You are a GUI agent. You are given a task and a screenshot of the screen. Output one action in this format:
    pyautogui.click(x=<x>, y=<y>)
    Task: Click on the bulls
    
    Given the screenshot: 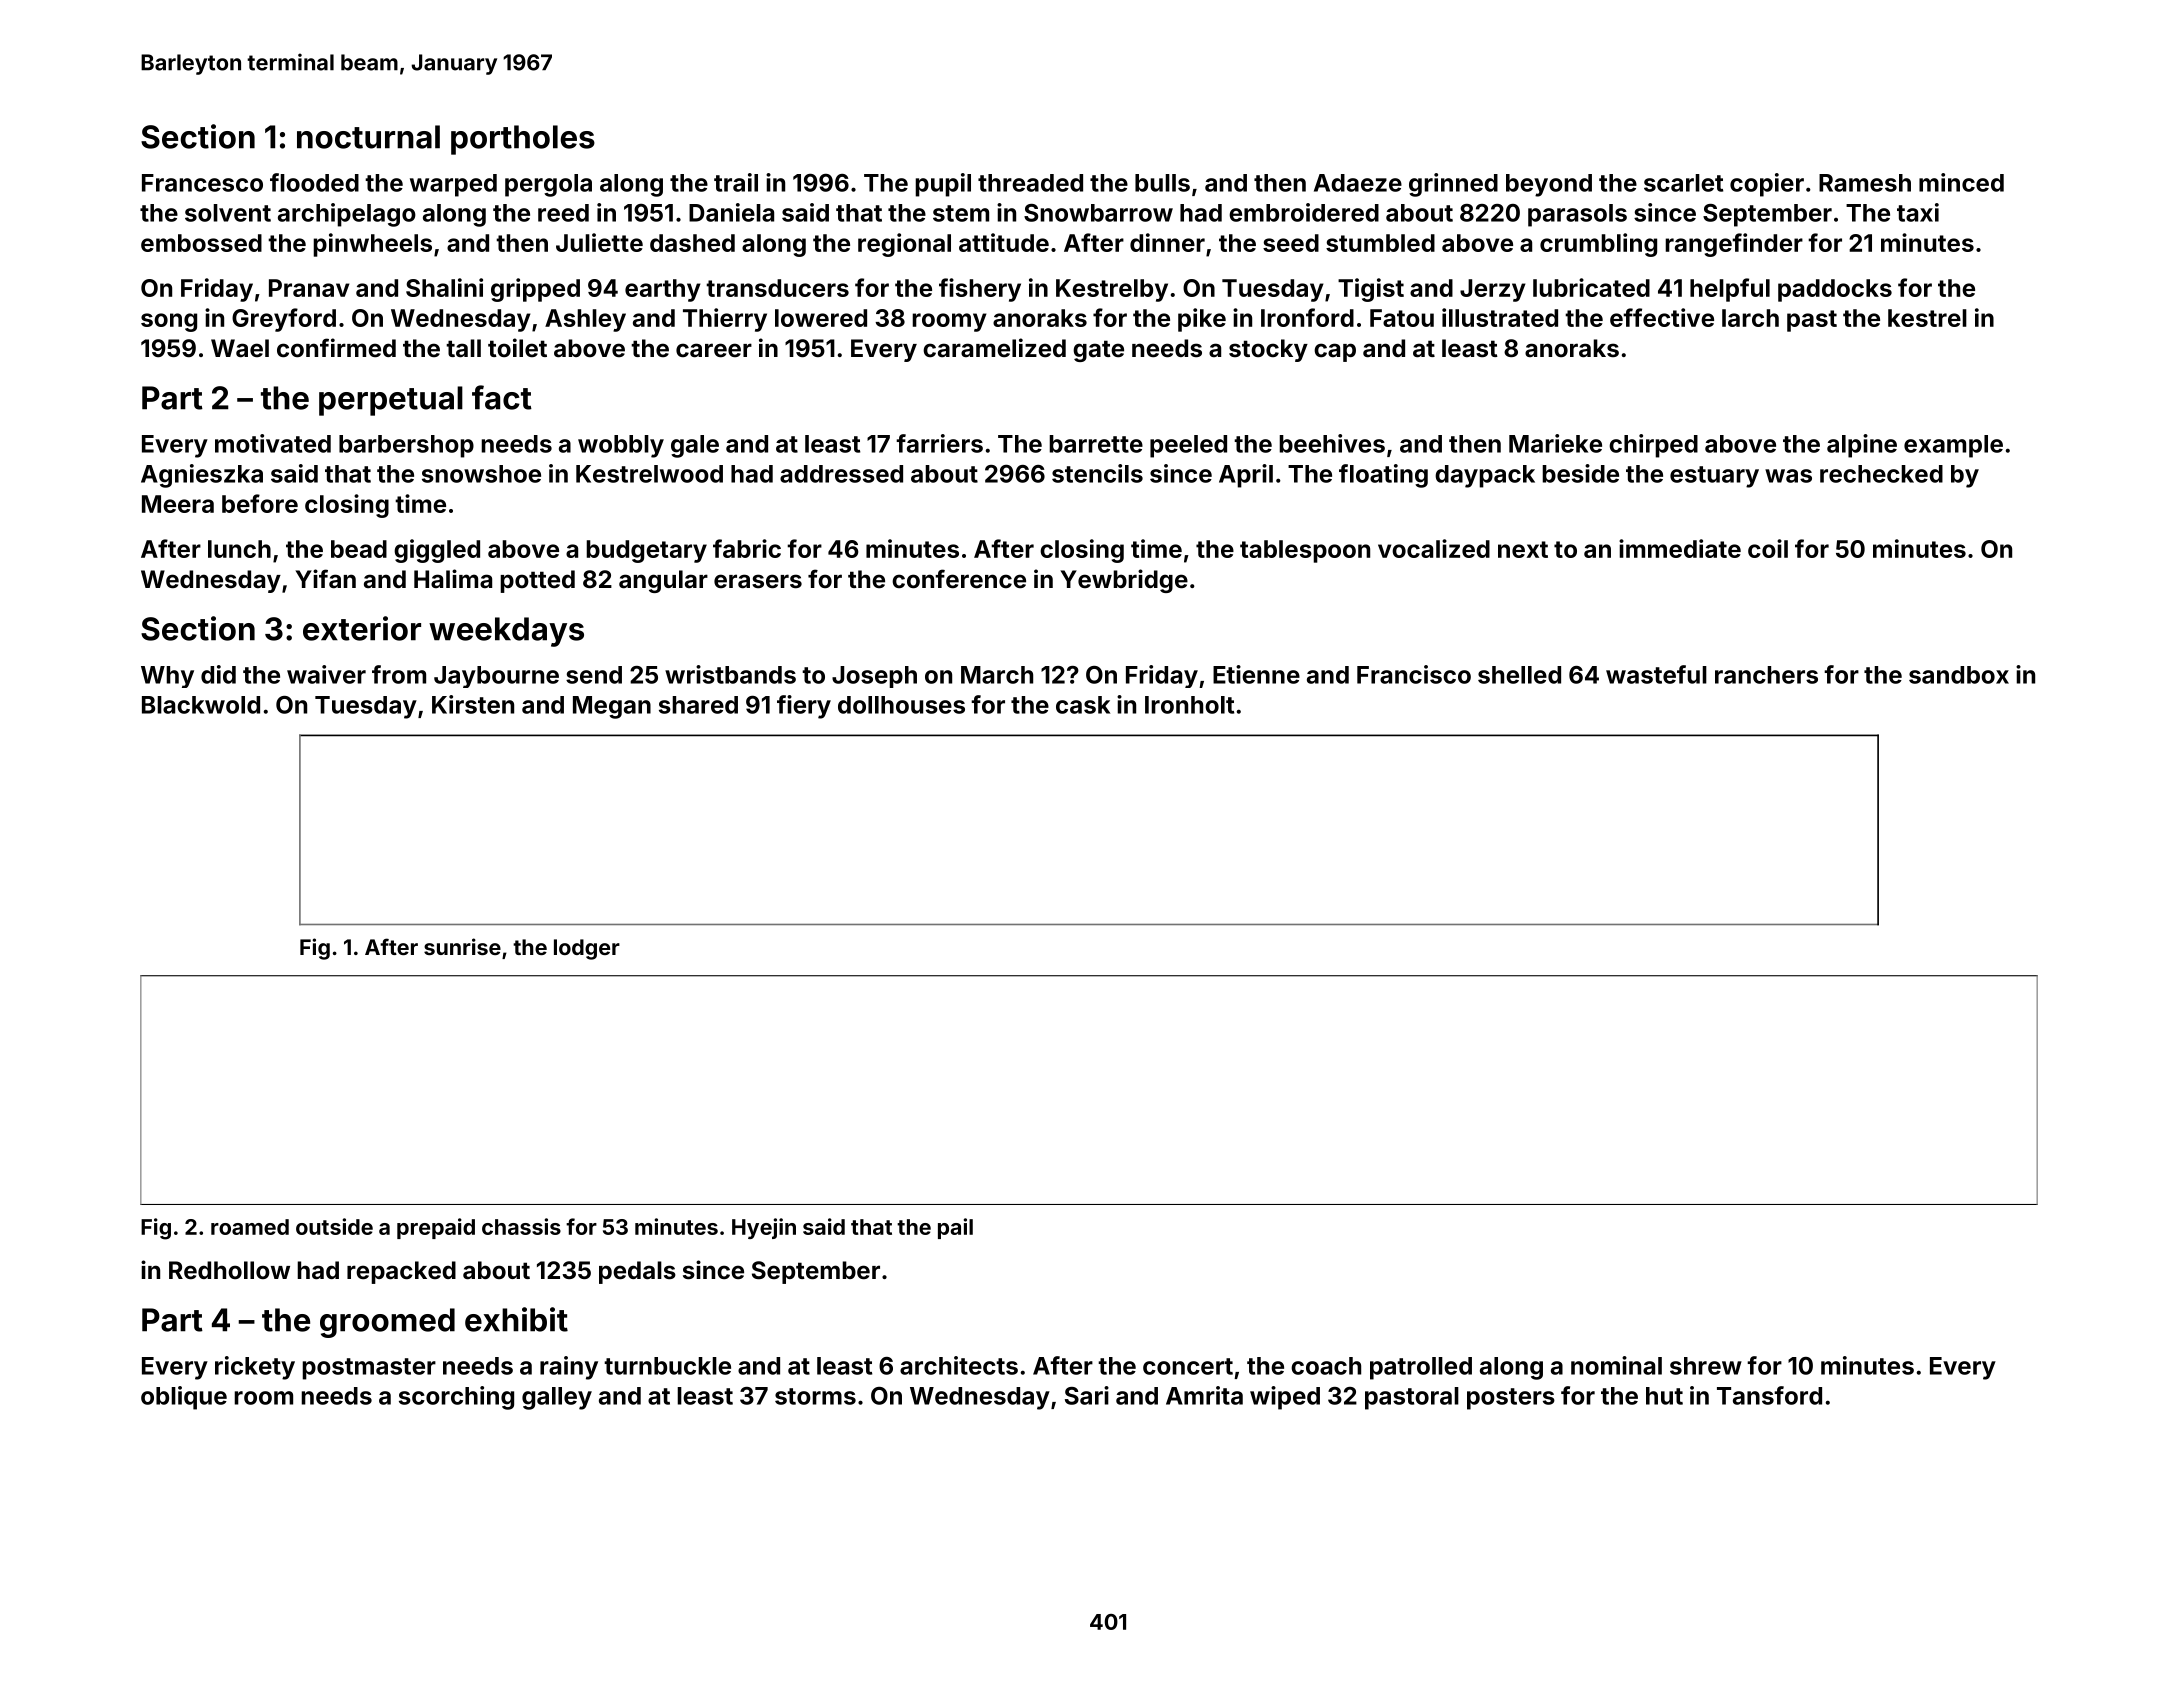 What is the action you would take?
    pyautogui.click(x=1162, y=183)
